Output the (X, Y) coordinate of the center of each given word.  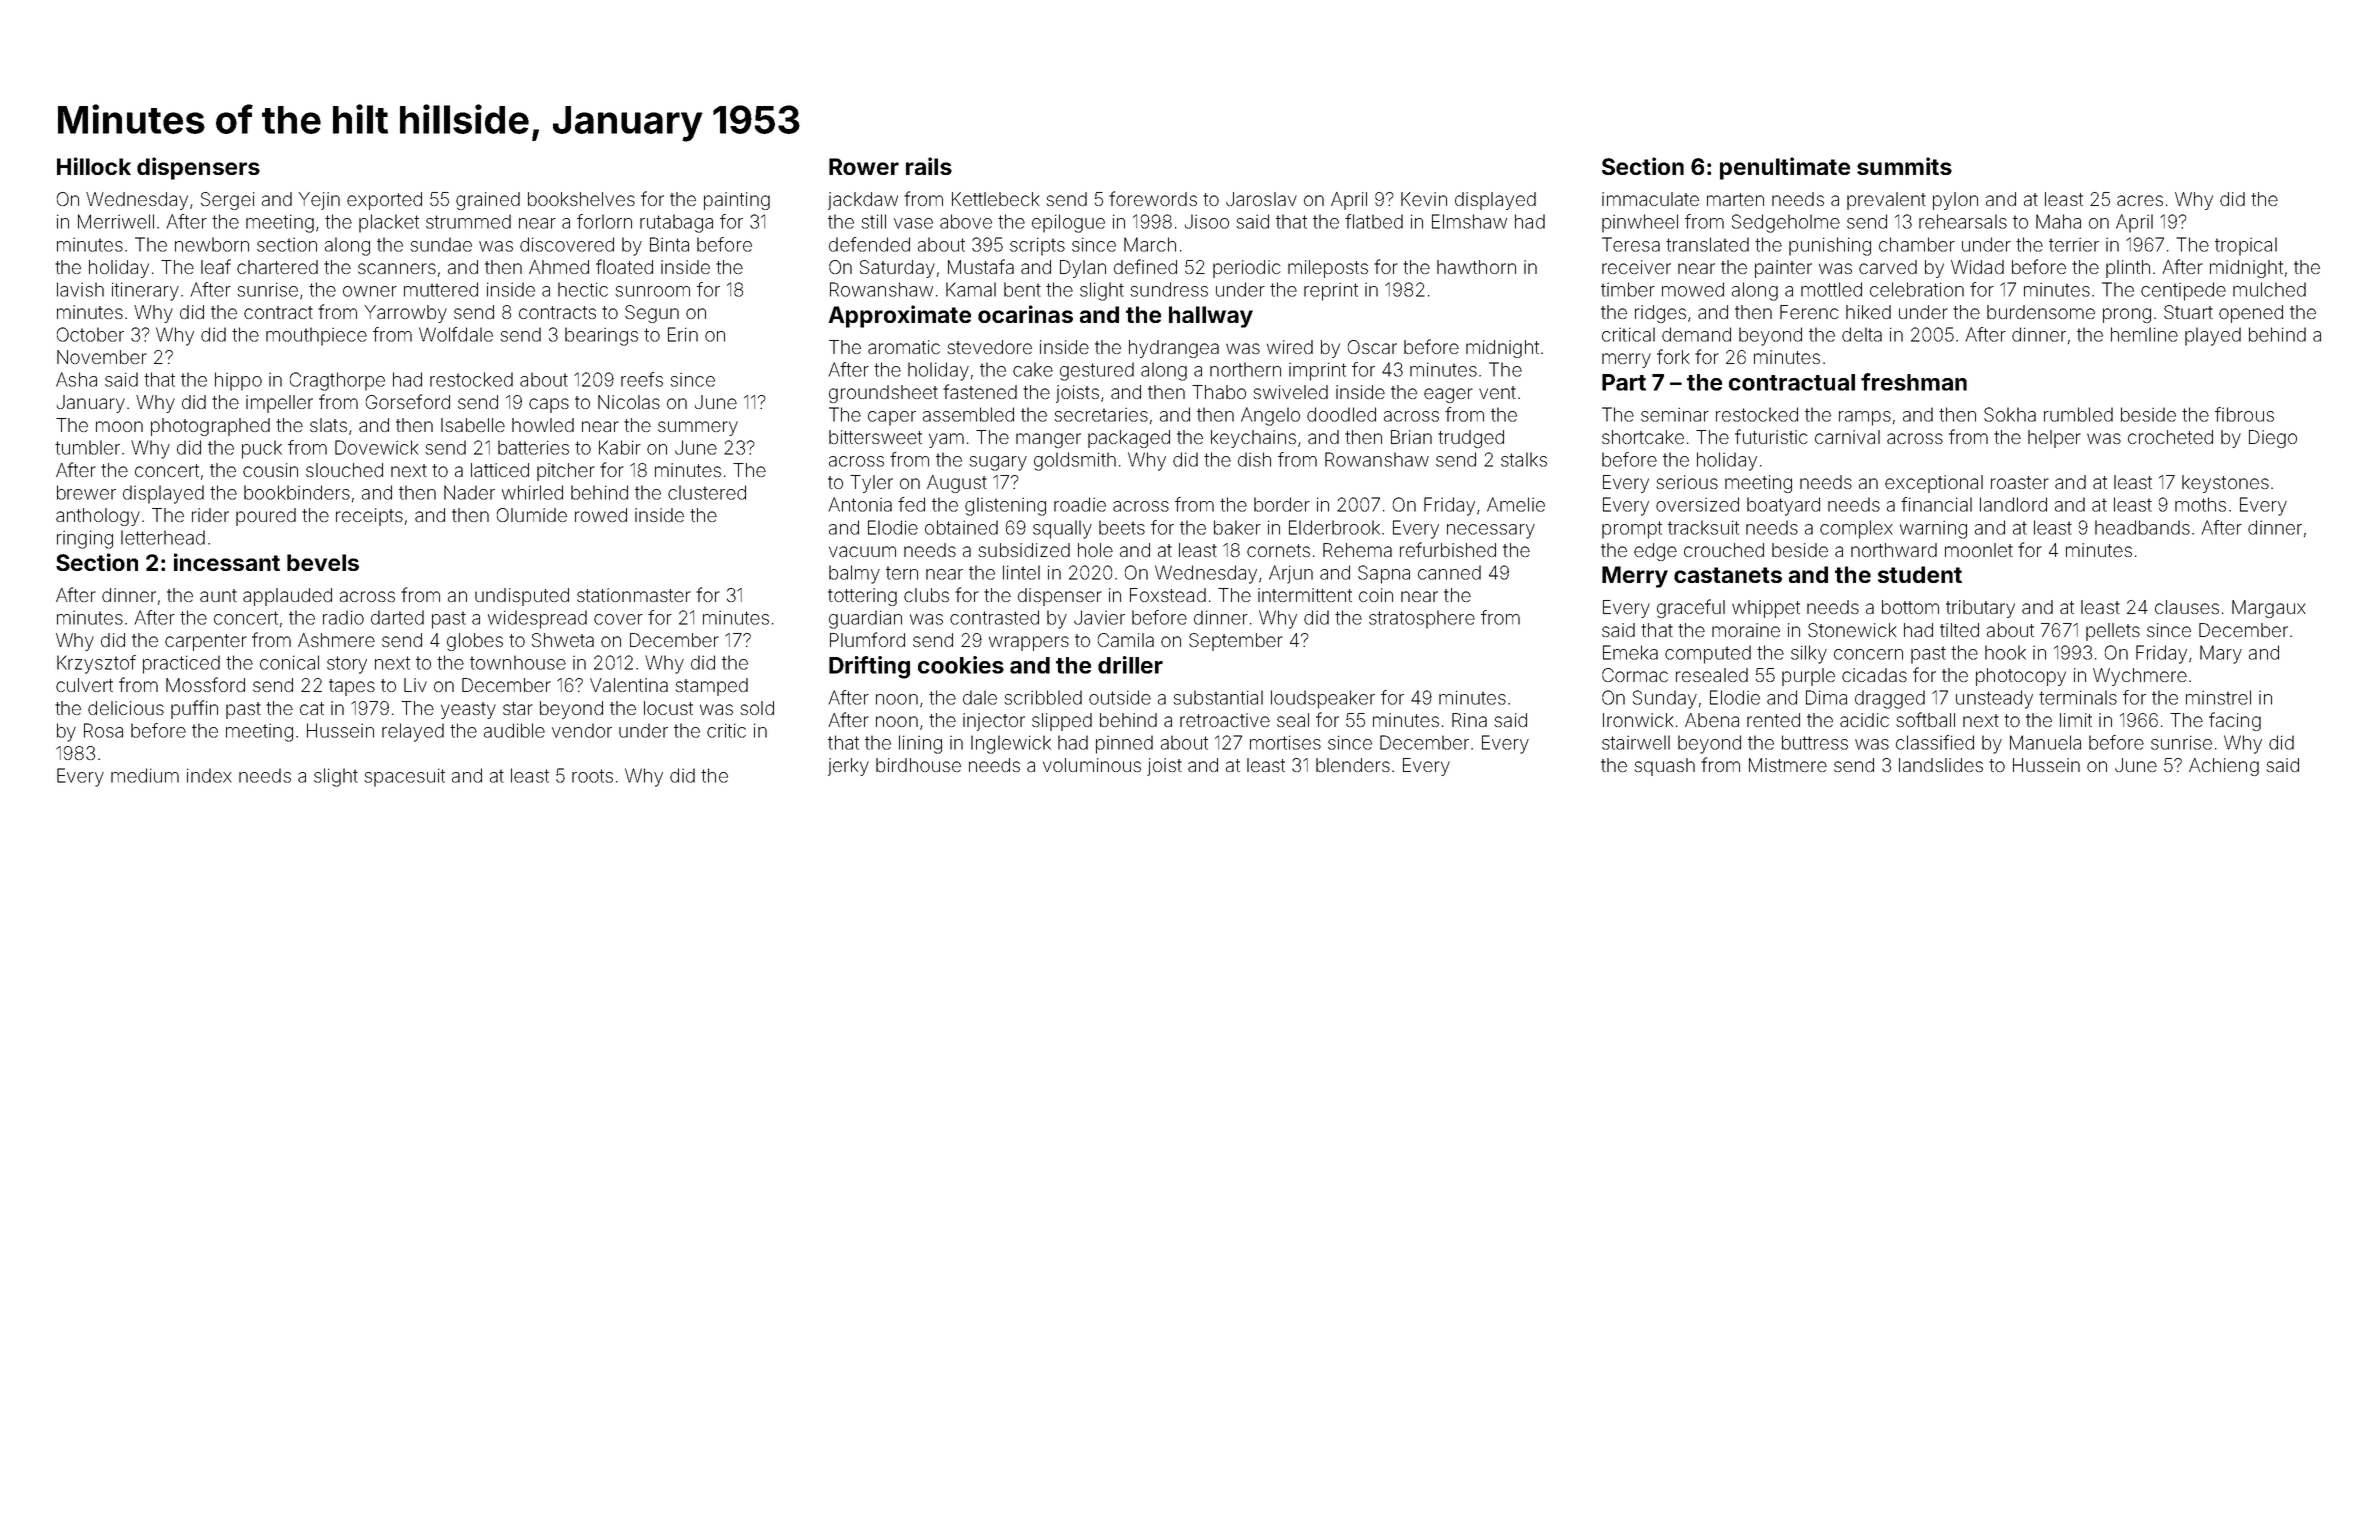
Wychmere (2140, 677)
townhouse (518, 662)
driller (1130, 665)
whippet (1766, 609)
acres (2140, 200)
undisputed (522, 597)
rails (929, 166)
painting (737, 201)
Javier (1099, 617)
